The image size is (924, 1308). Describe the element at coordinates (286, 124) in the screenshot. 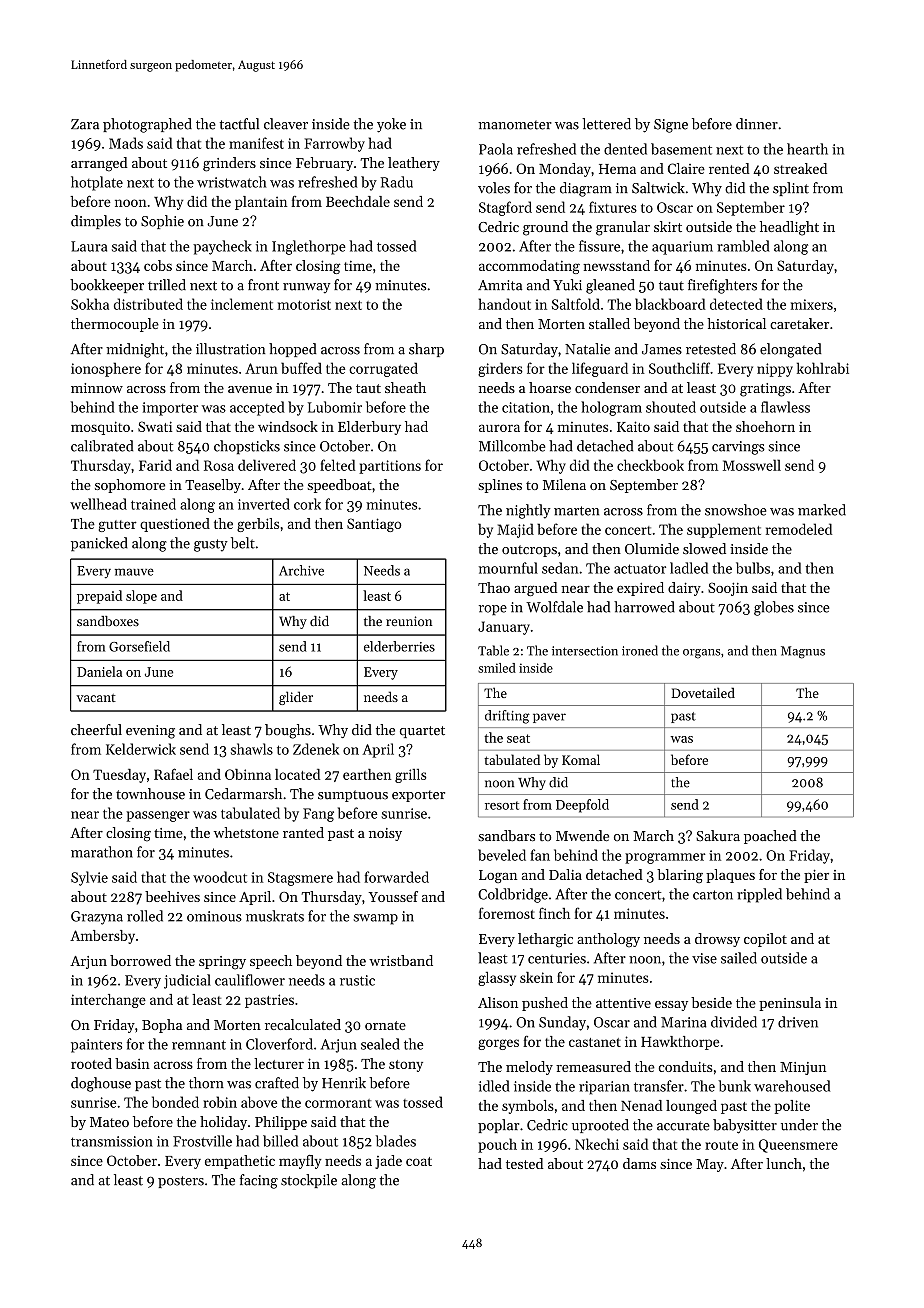

I see `cleaver` at that location.
